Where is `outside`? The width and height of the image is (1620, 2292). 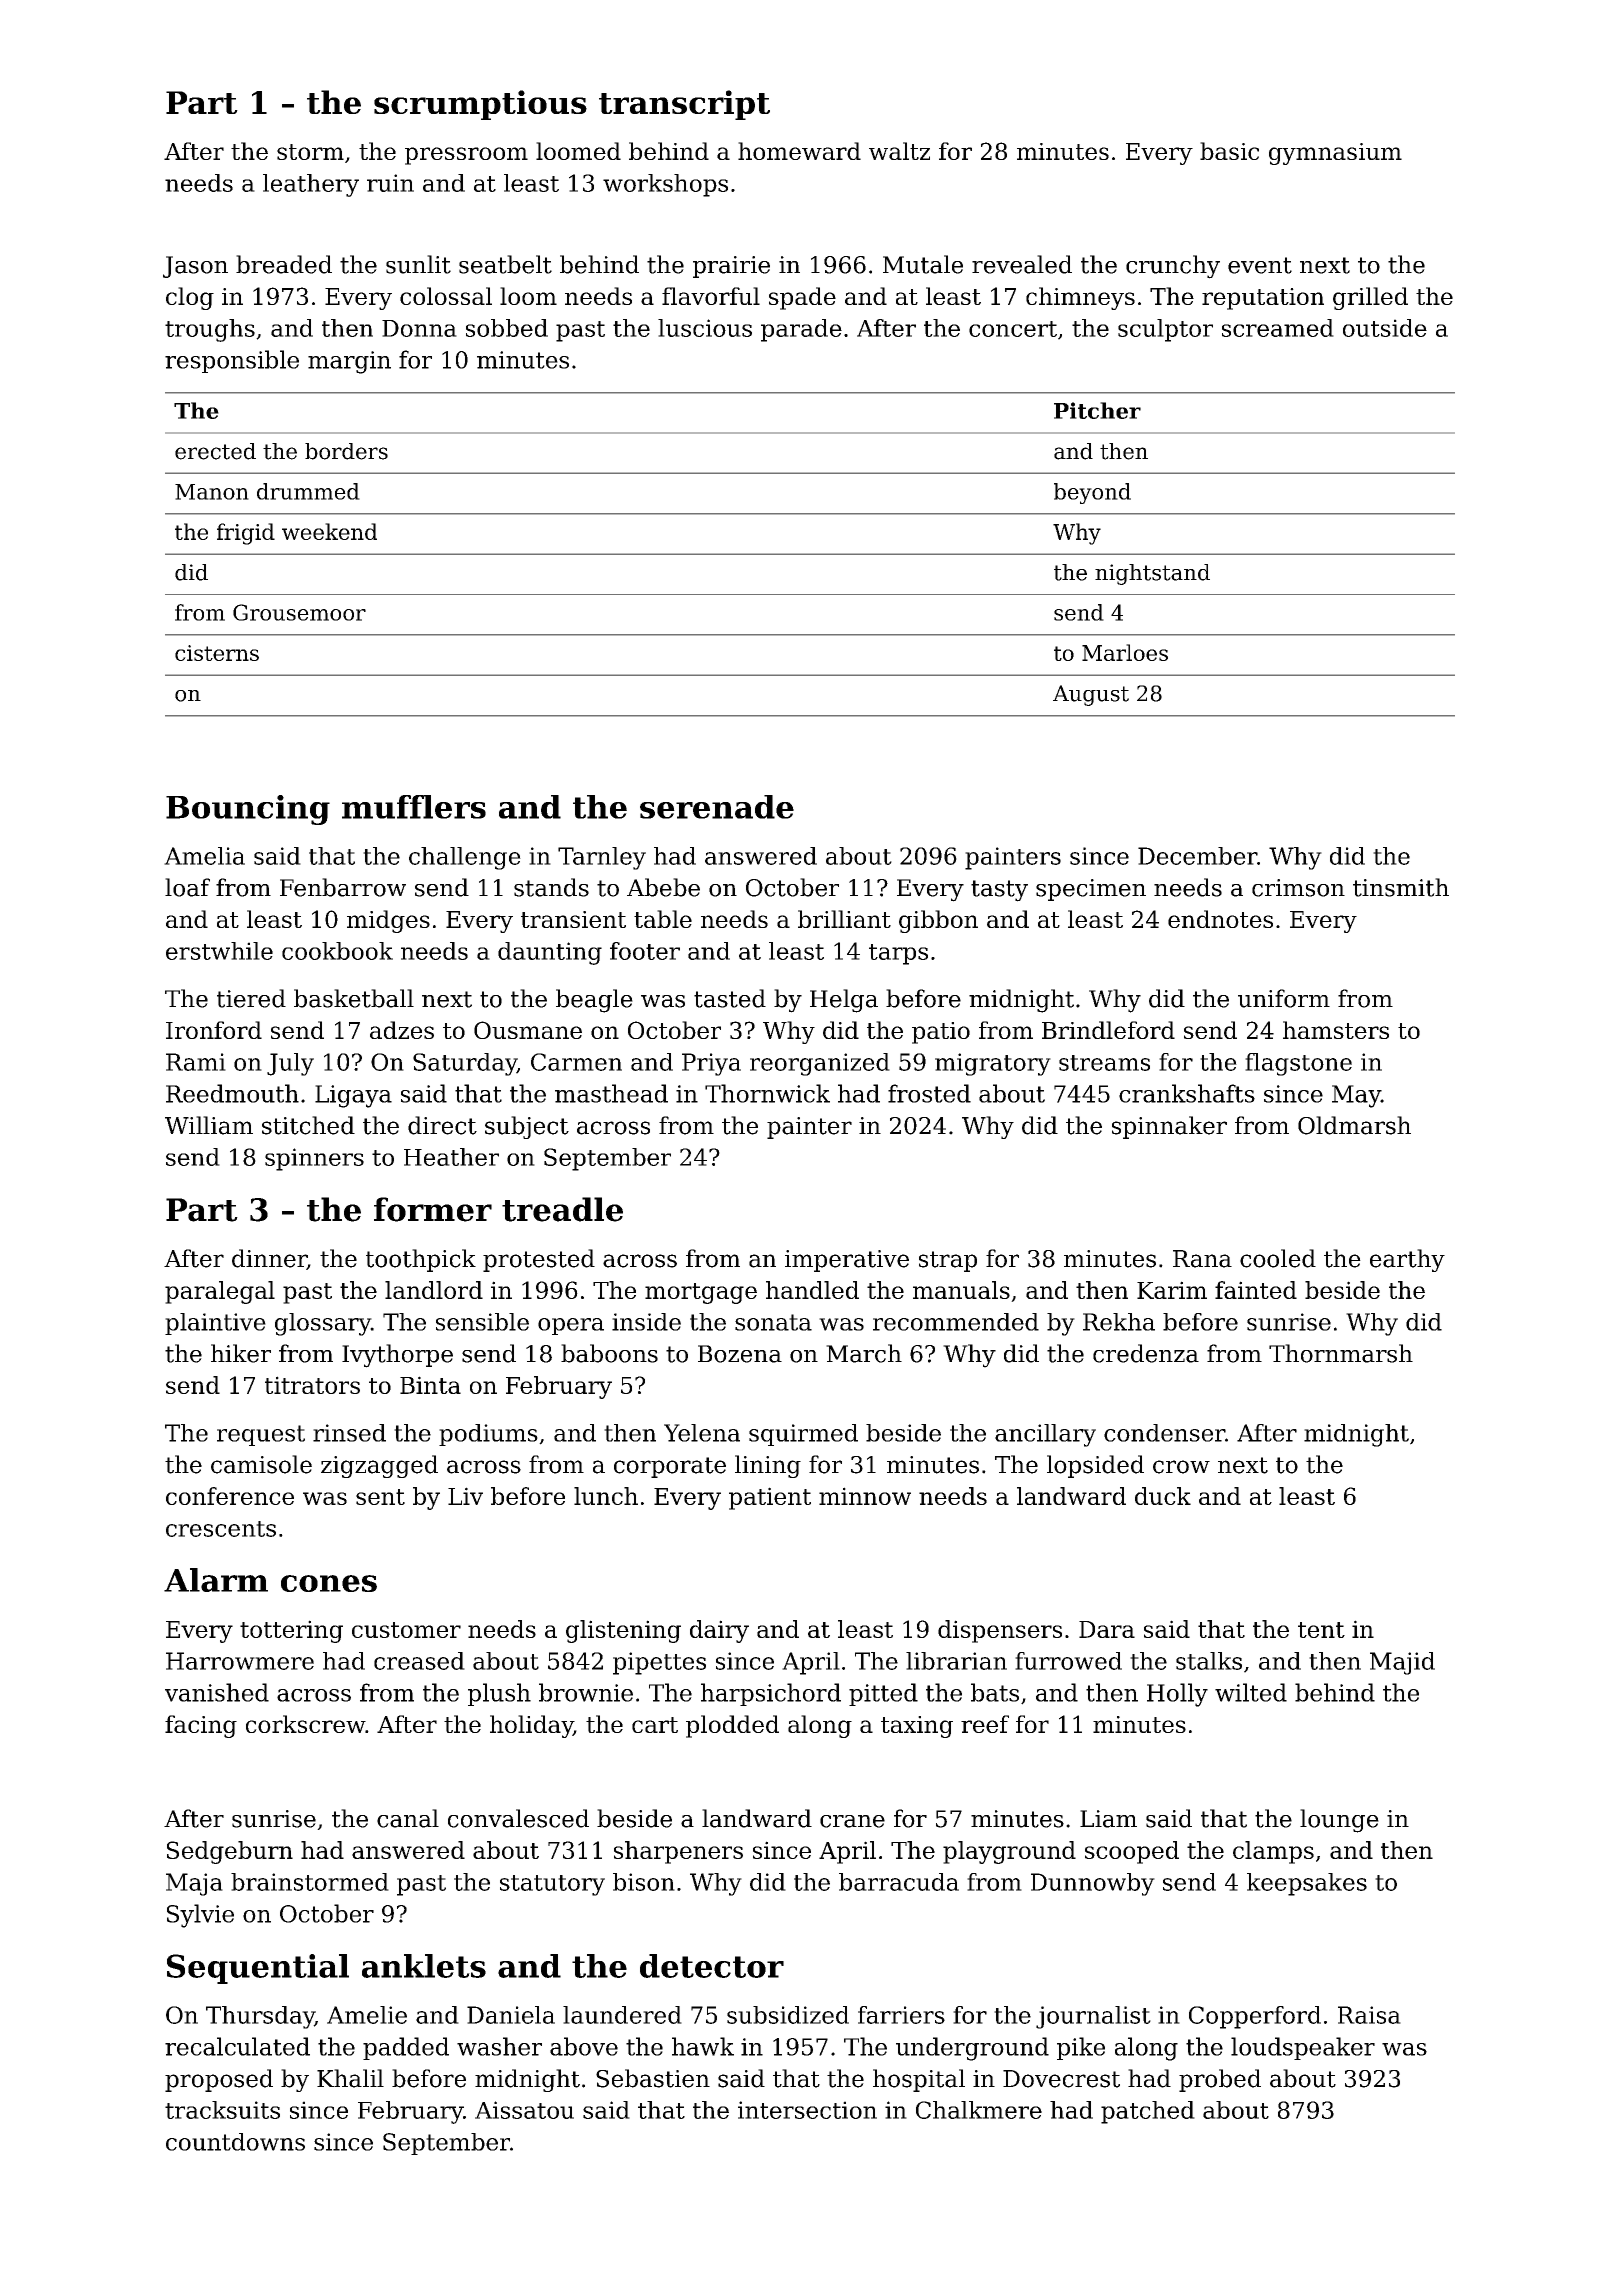 outside is located at coordinates (1385, 328).
